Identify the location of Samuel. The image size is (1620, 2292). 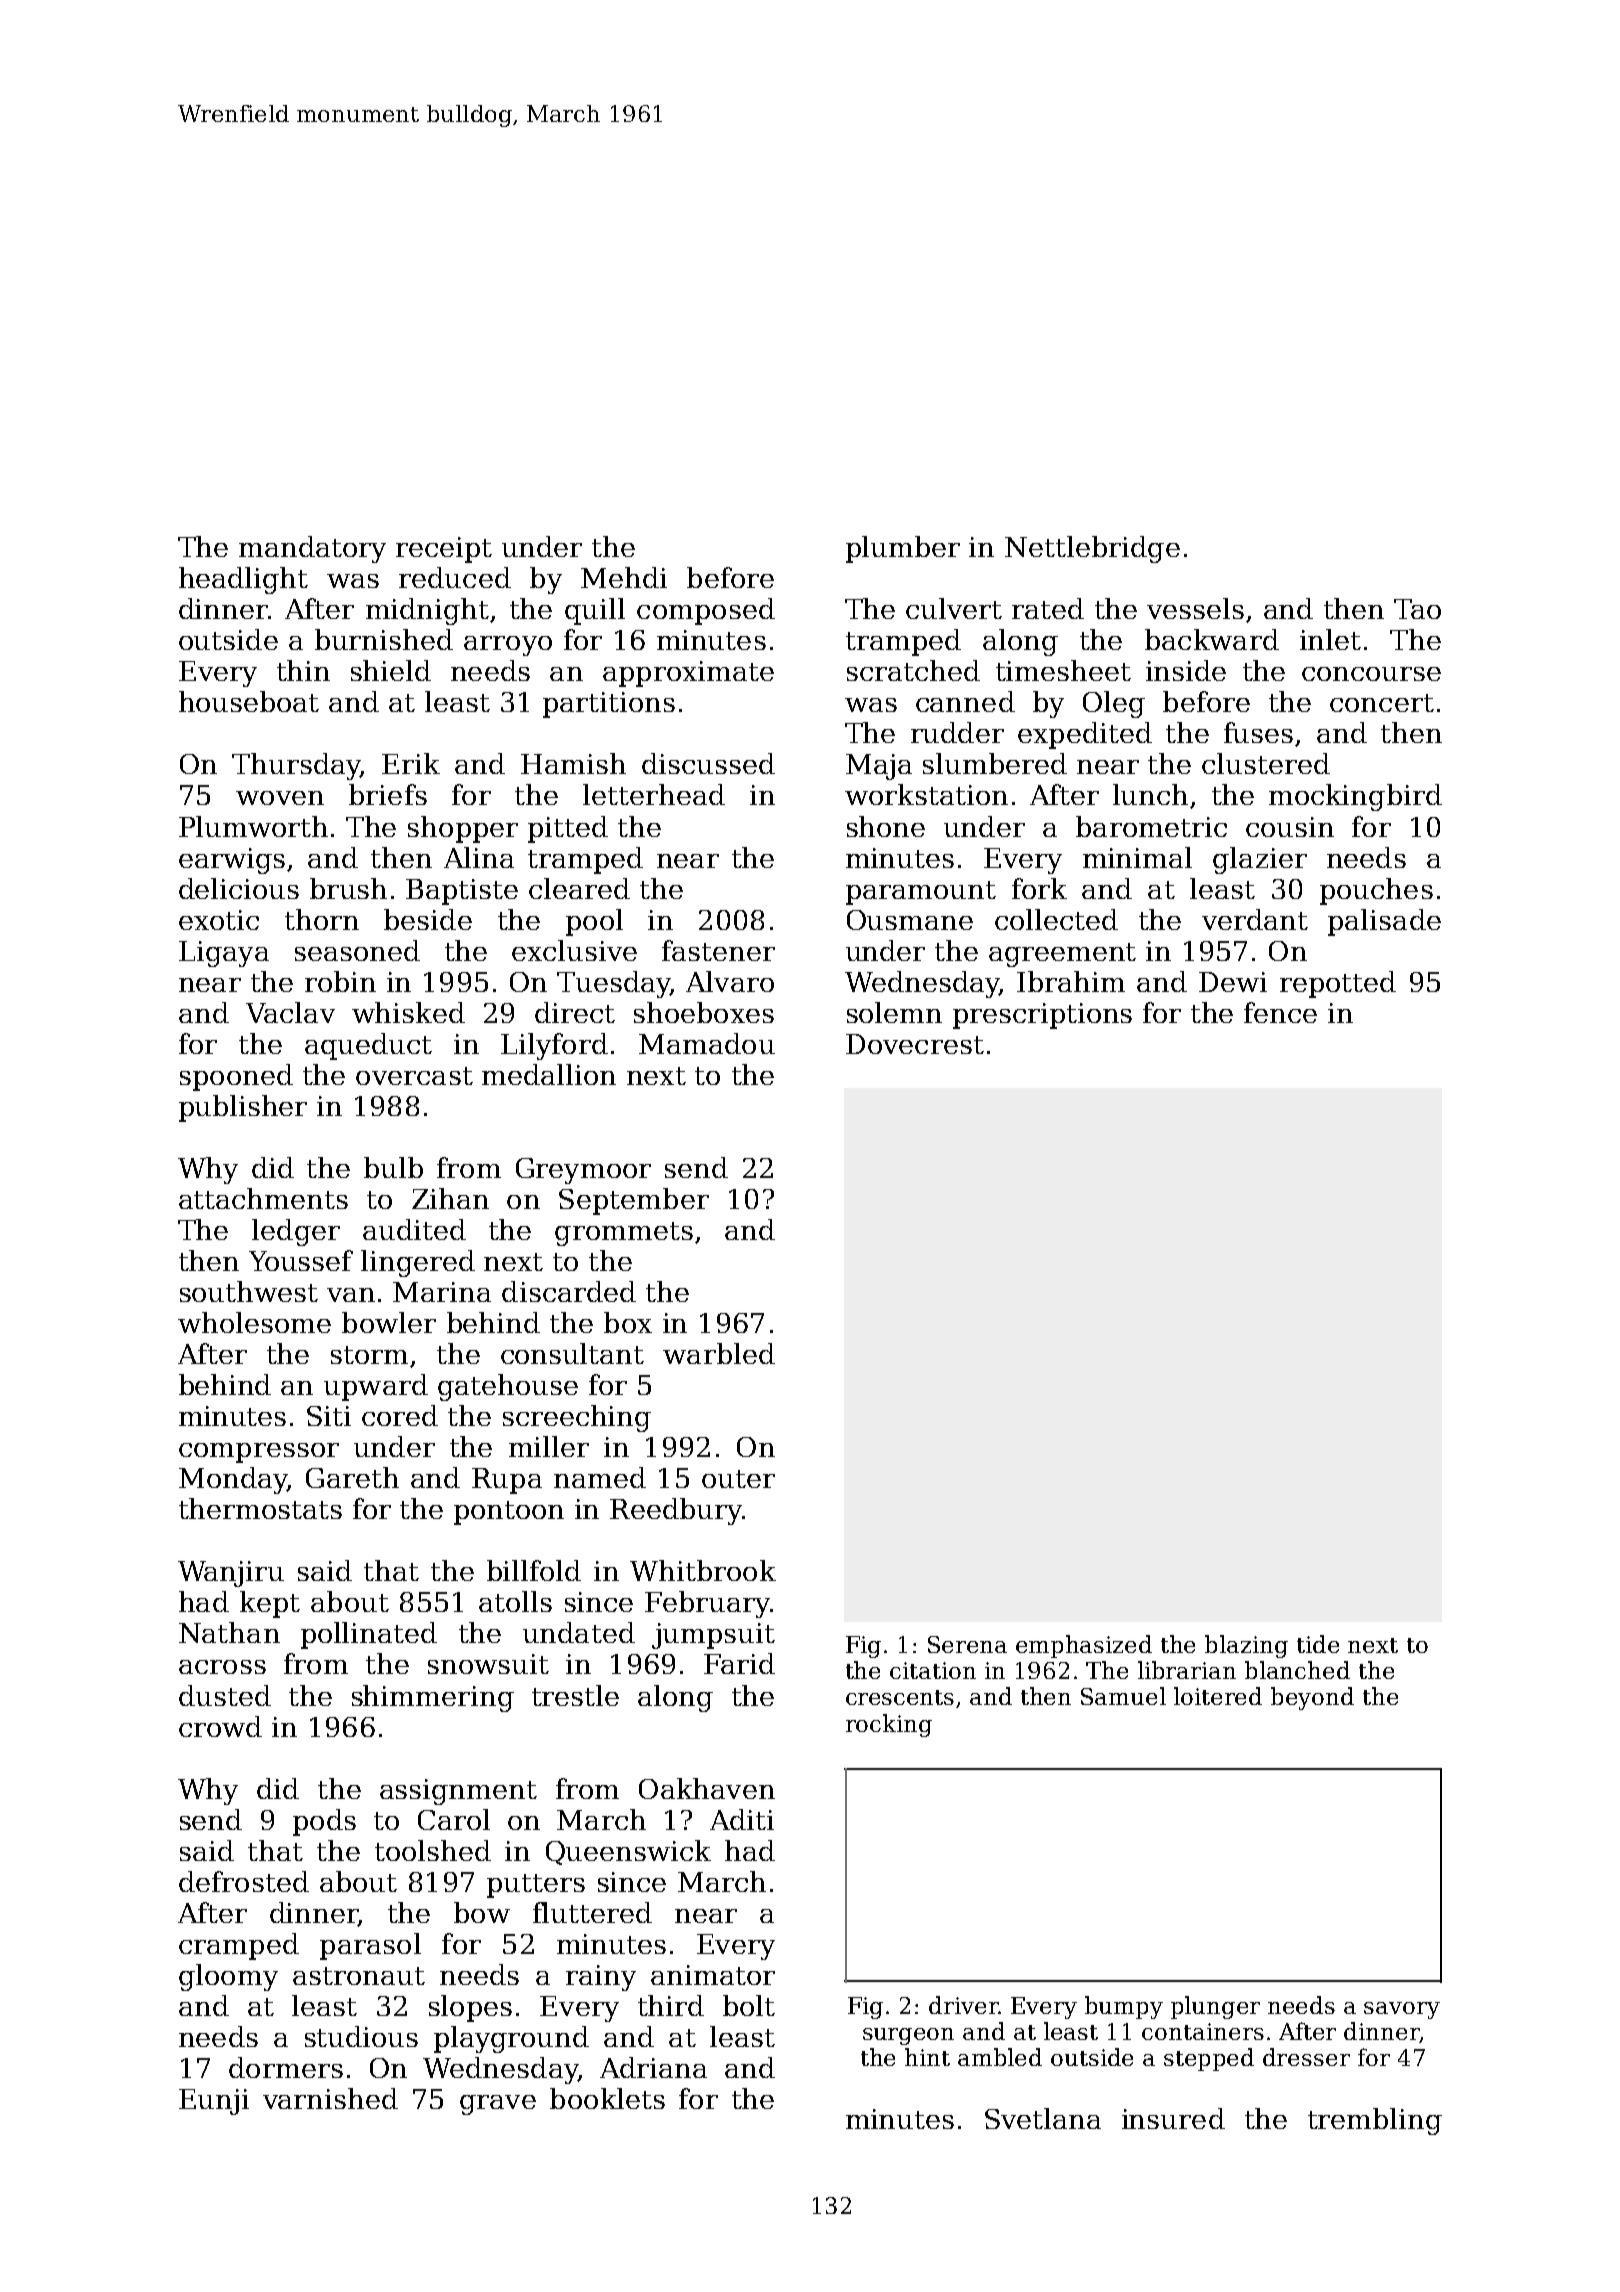
(1123, 1696).
